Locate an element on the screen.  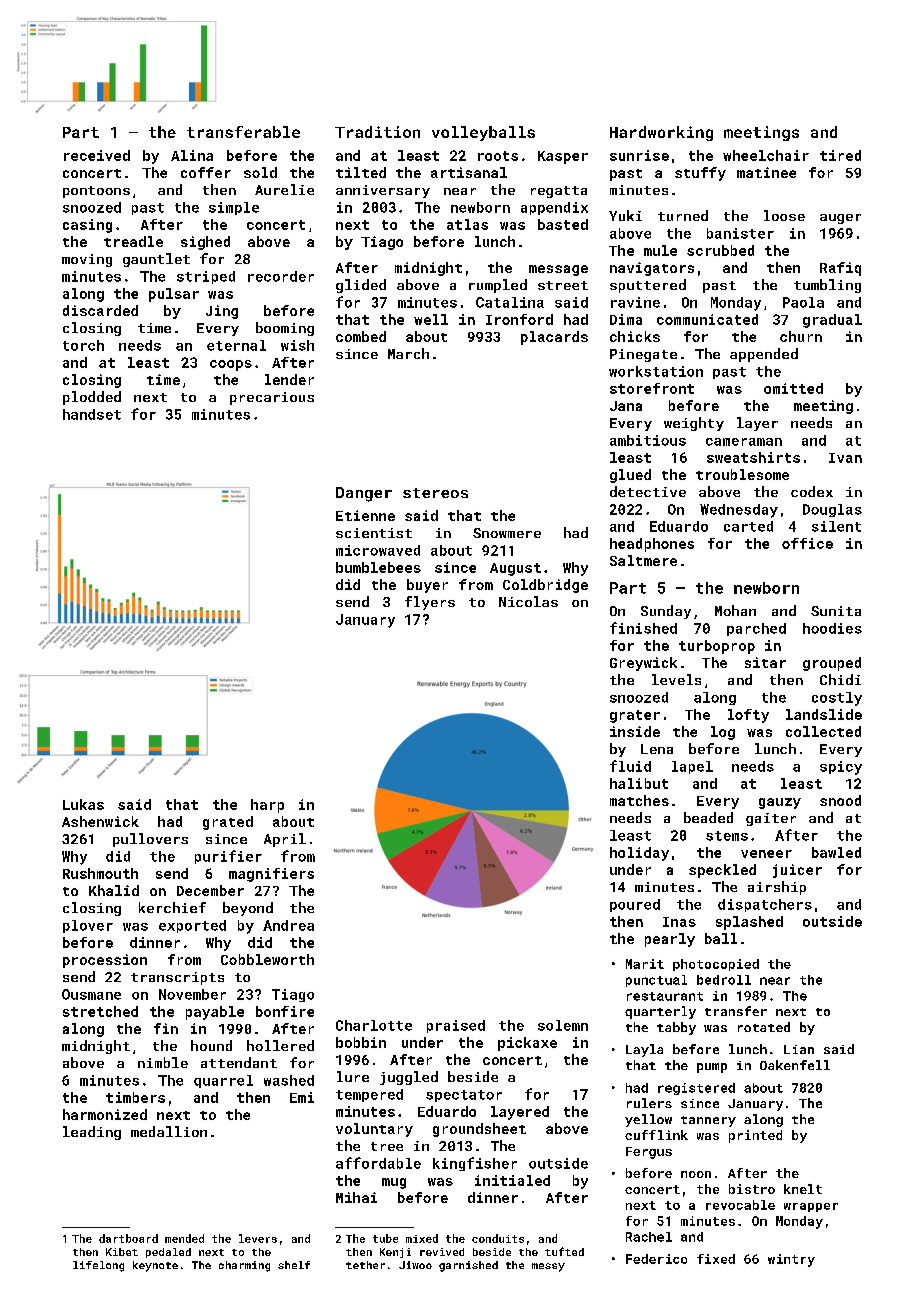
harp is located at coordinates (267, 806).
